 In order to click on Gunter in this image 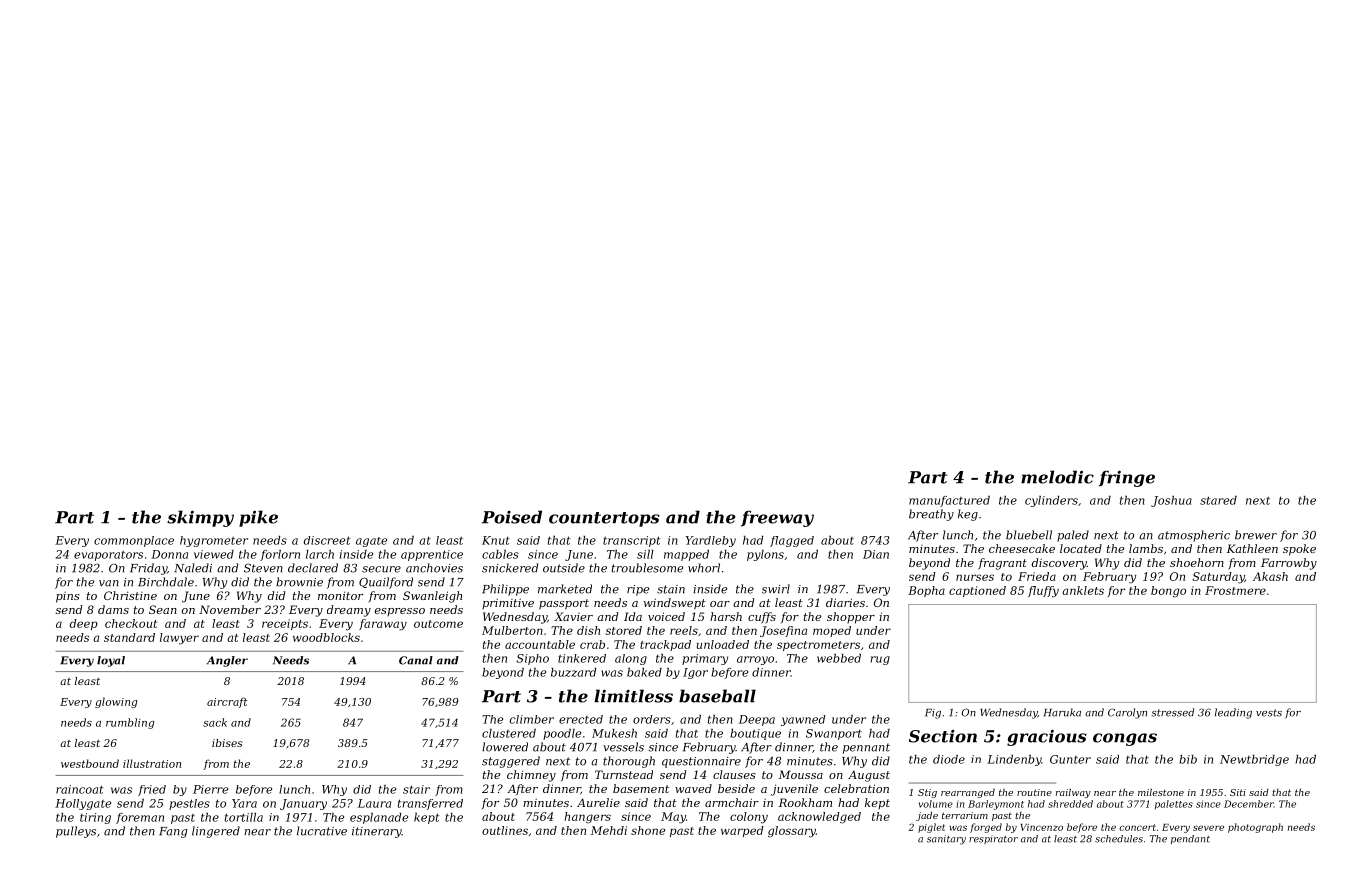, I will do `click(1070, 759)`.
